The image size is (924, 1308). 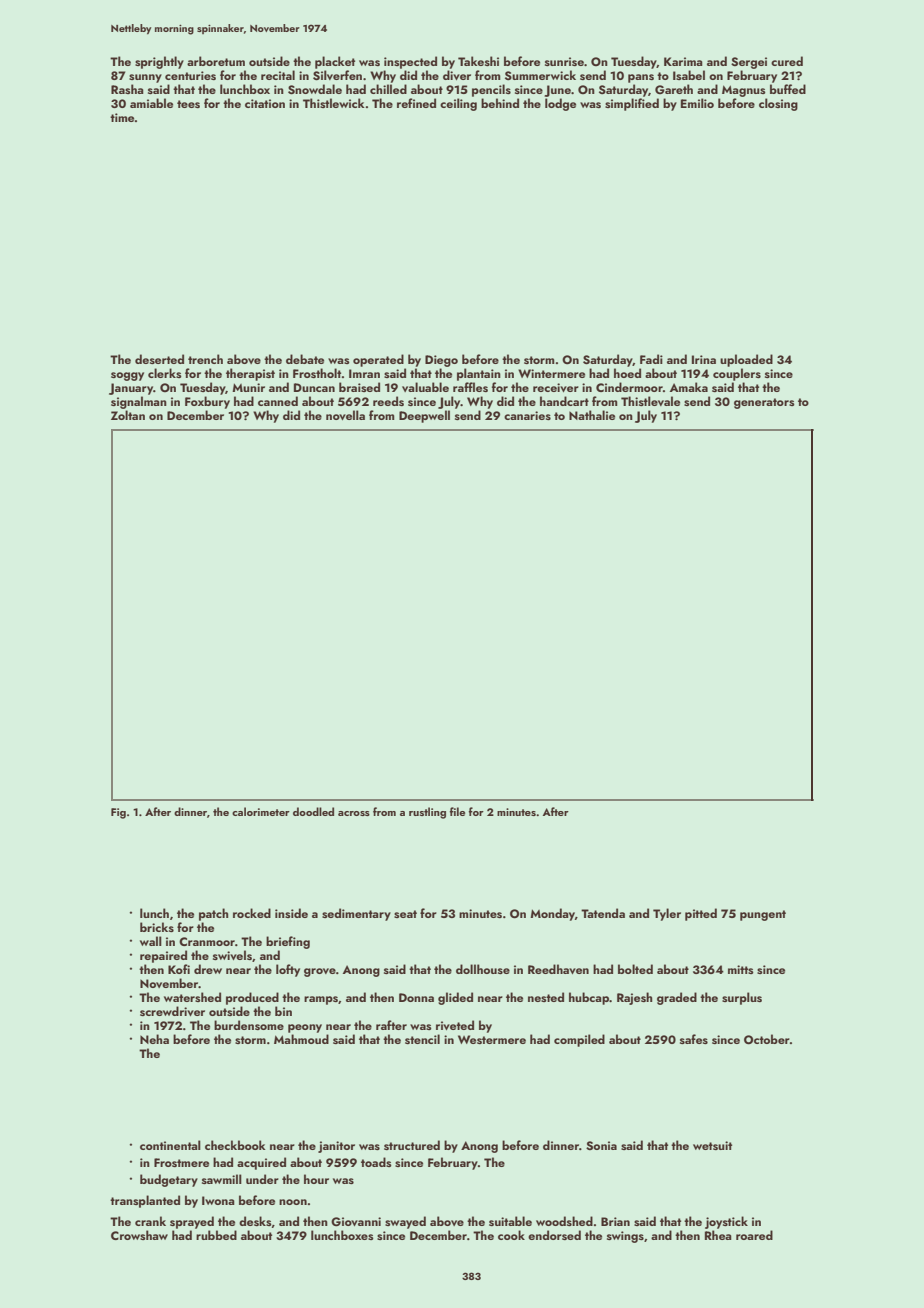 What do you see at coordinates (255, 1221) in the document?
I see `desks` at bounding box center [255, 1221].
